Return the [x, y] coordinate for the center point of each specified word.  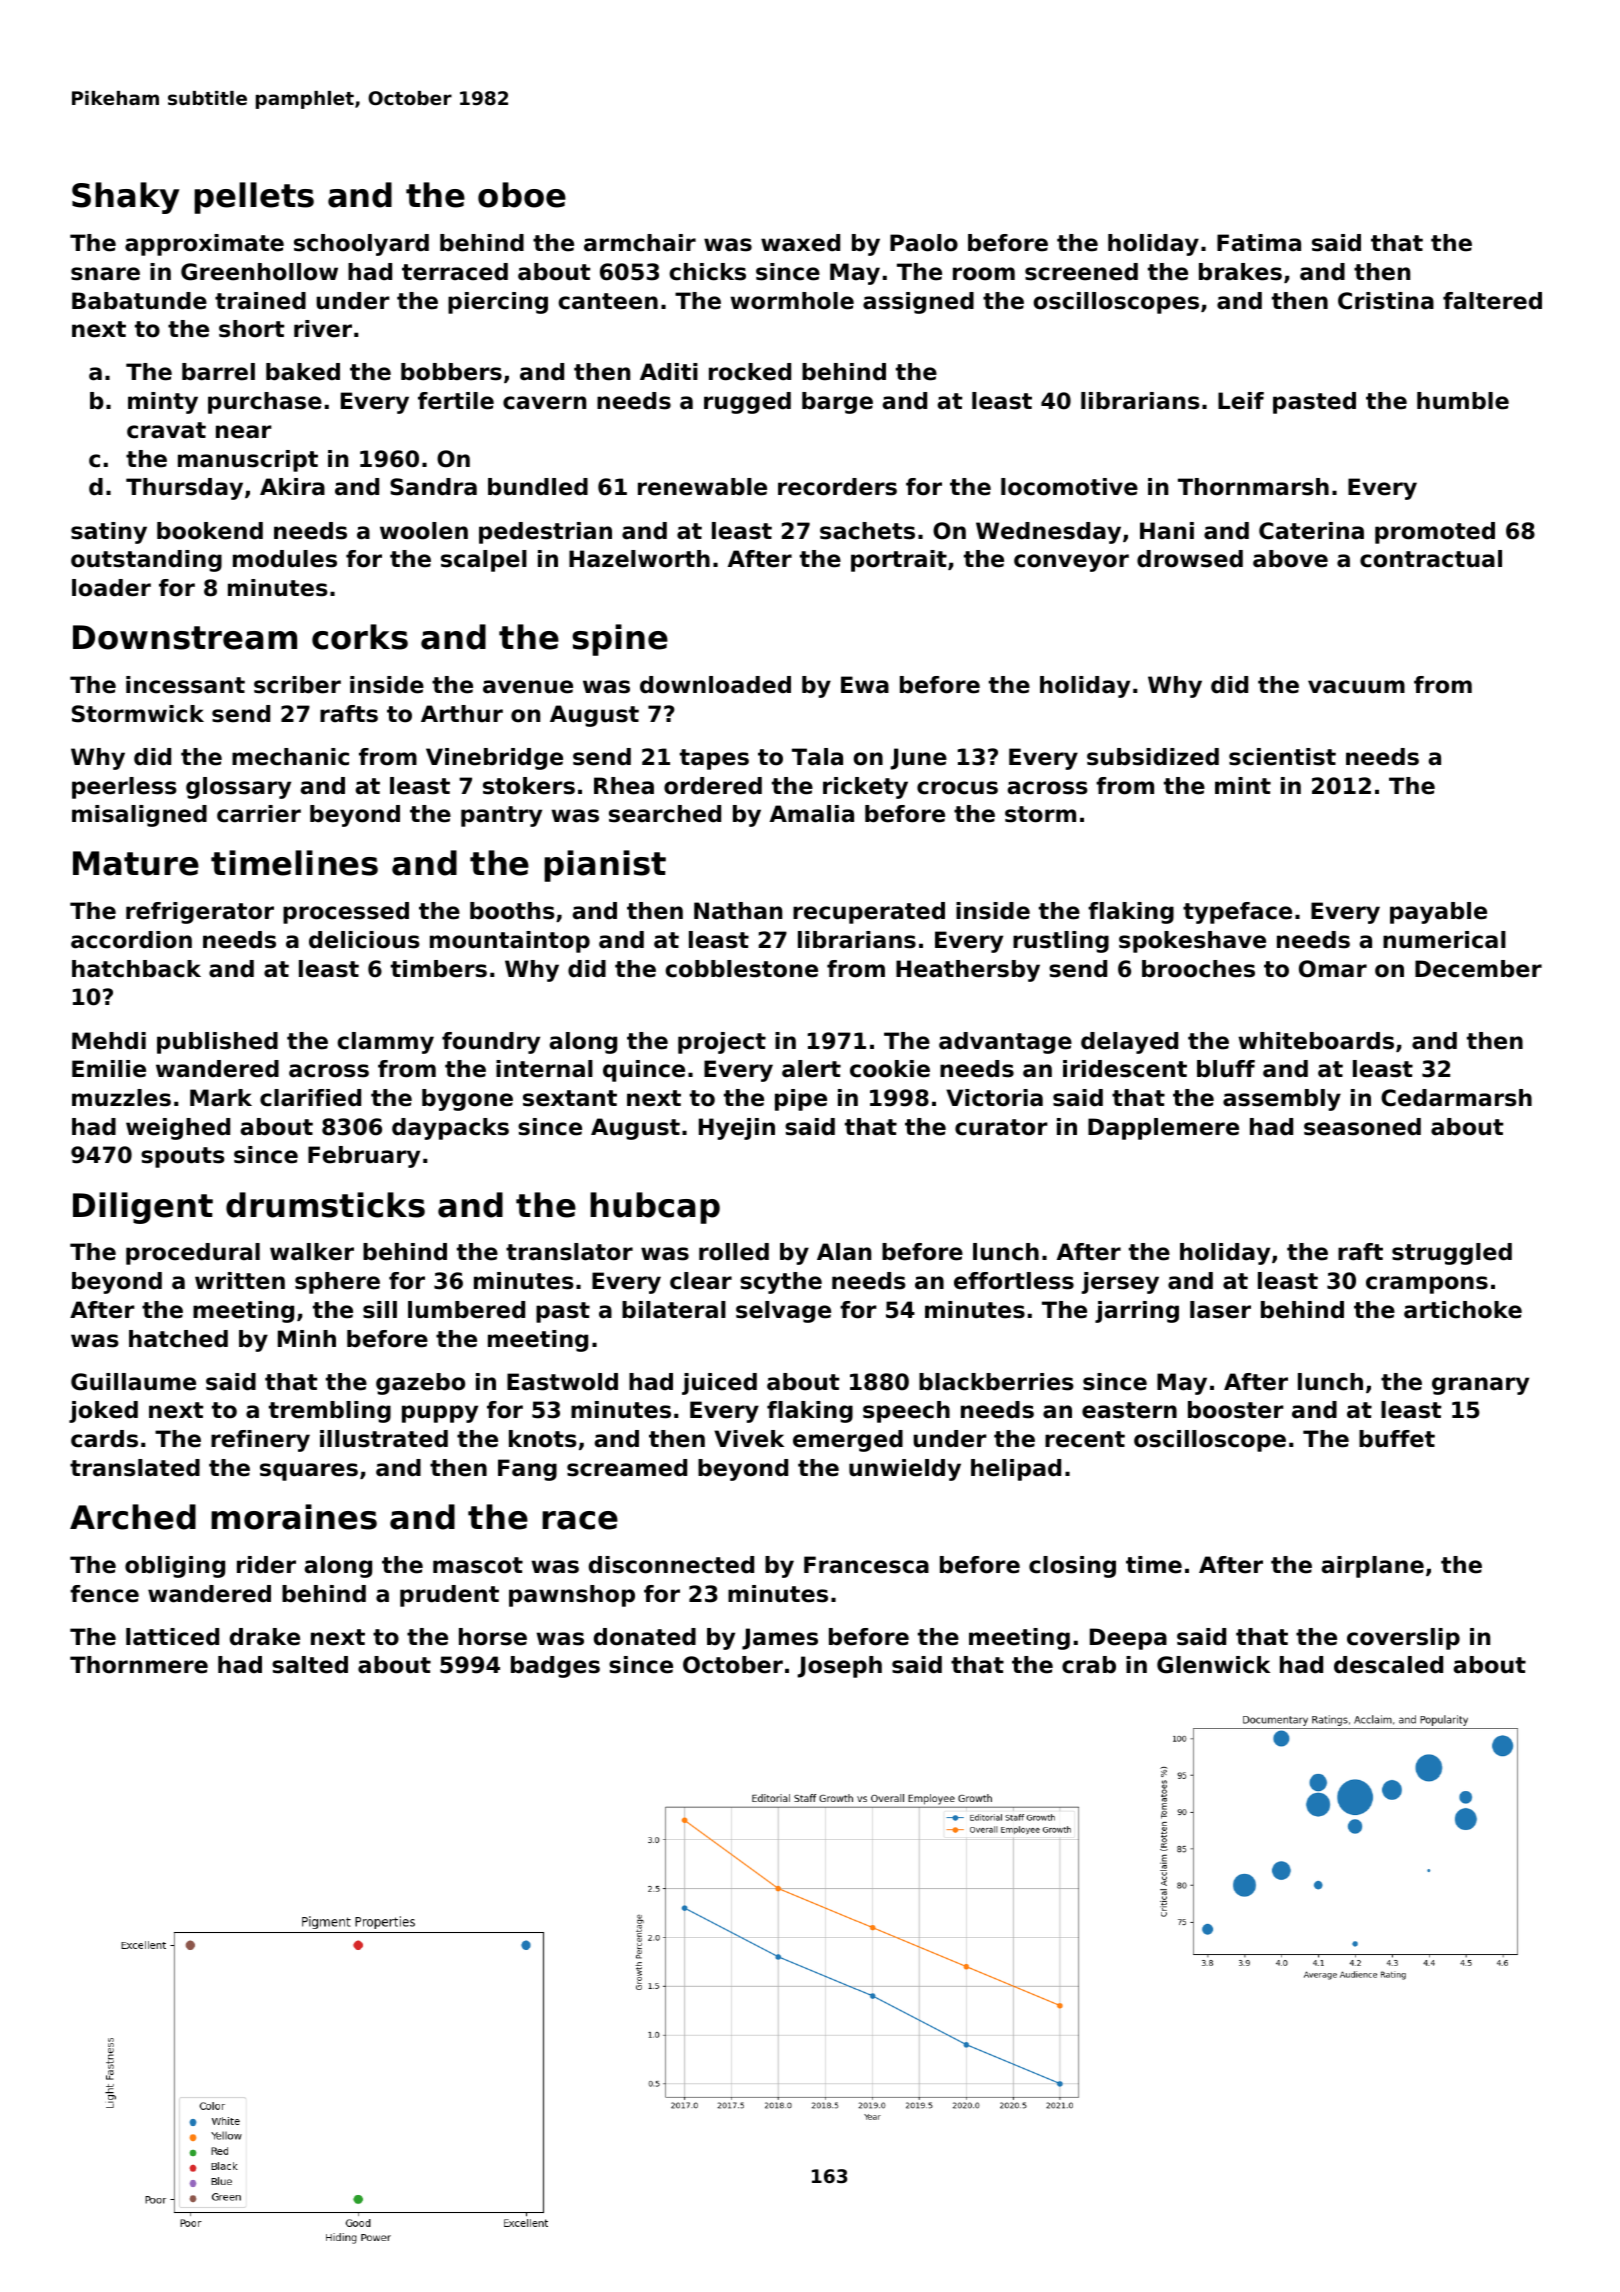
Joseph [839, 1667]
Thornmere [139, 1665]
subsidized [1153, 757]
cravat [166, 430]
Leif [1241, 401]
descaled [1388, 1665]
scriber [297, 685]
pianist [605, 866]
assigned [918, 303]
